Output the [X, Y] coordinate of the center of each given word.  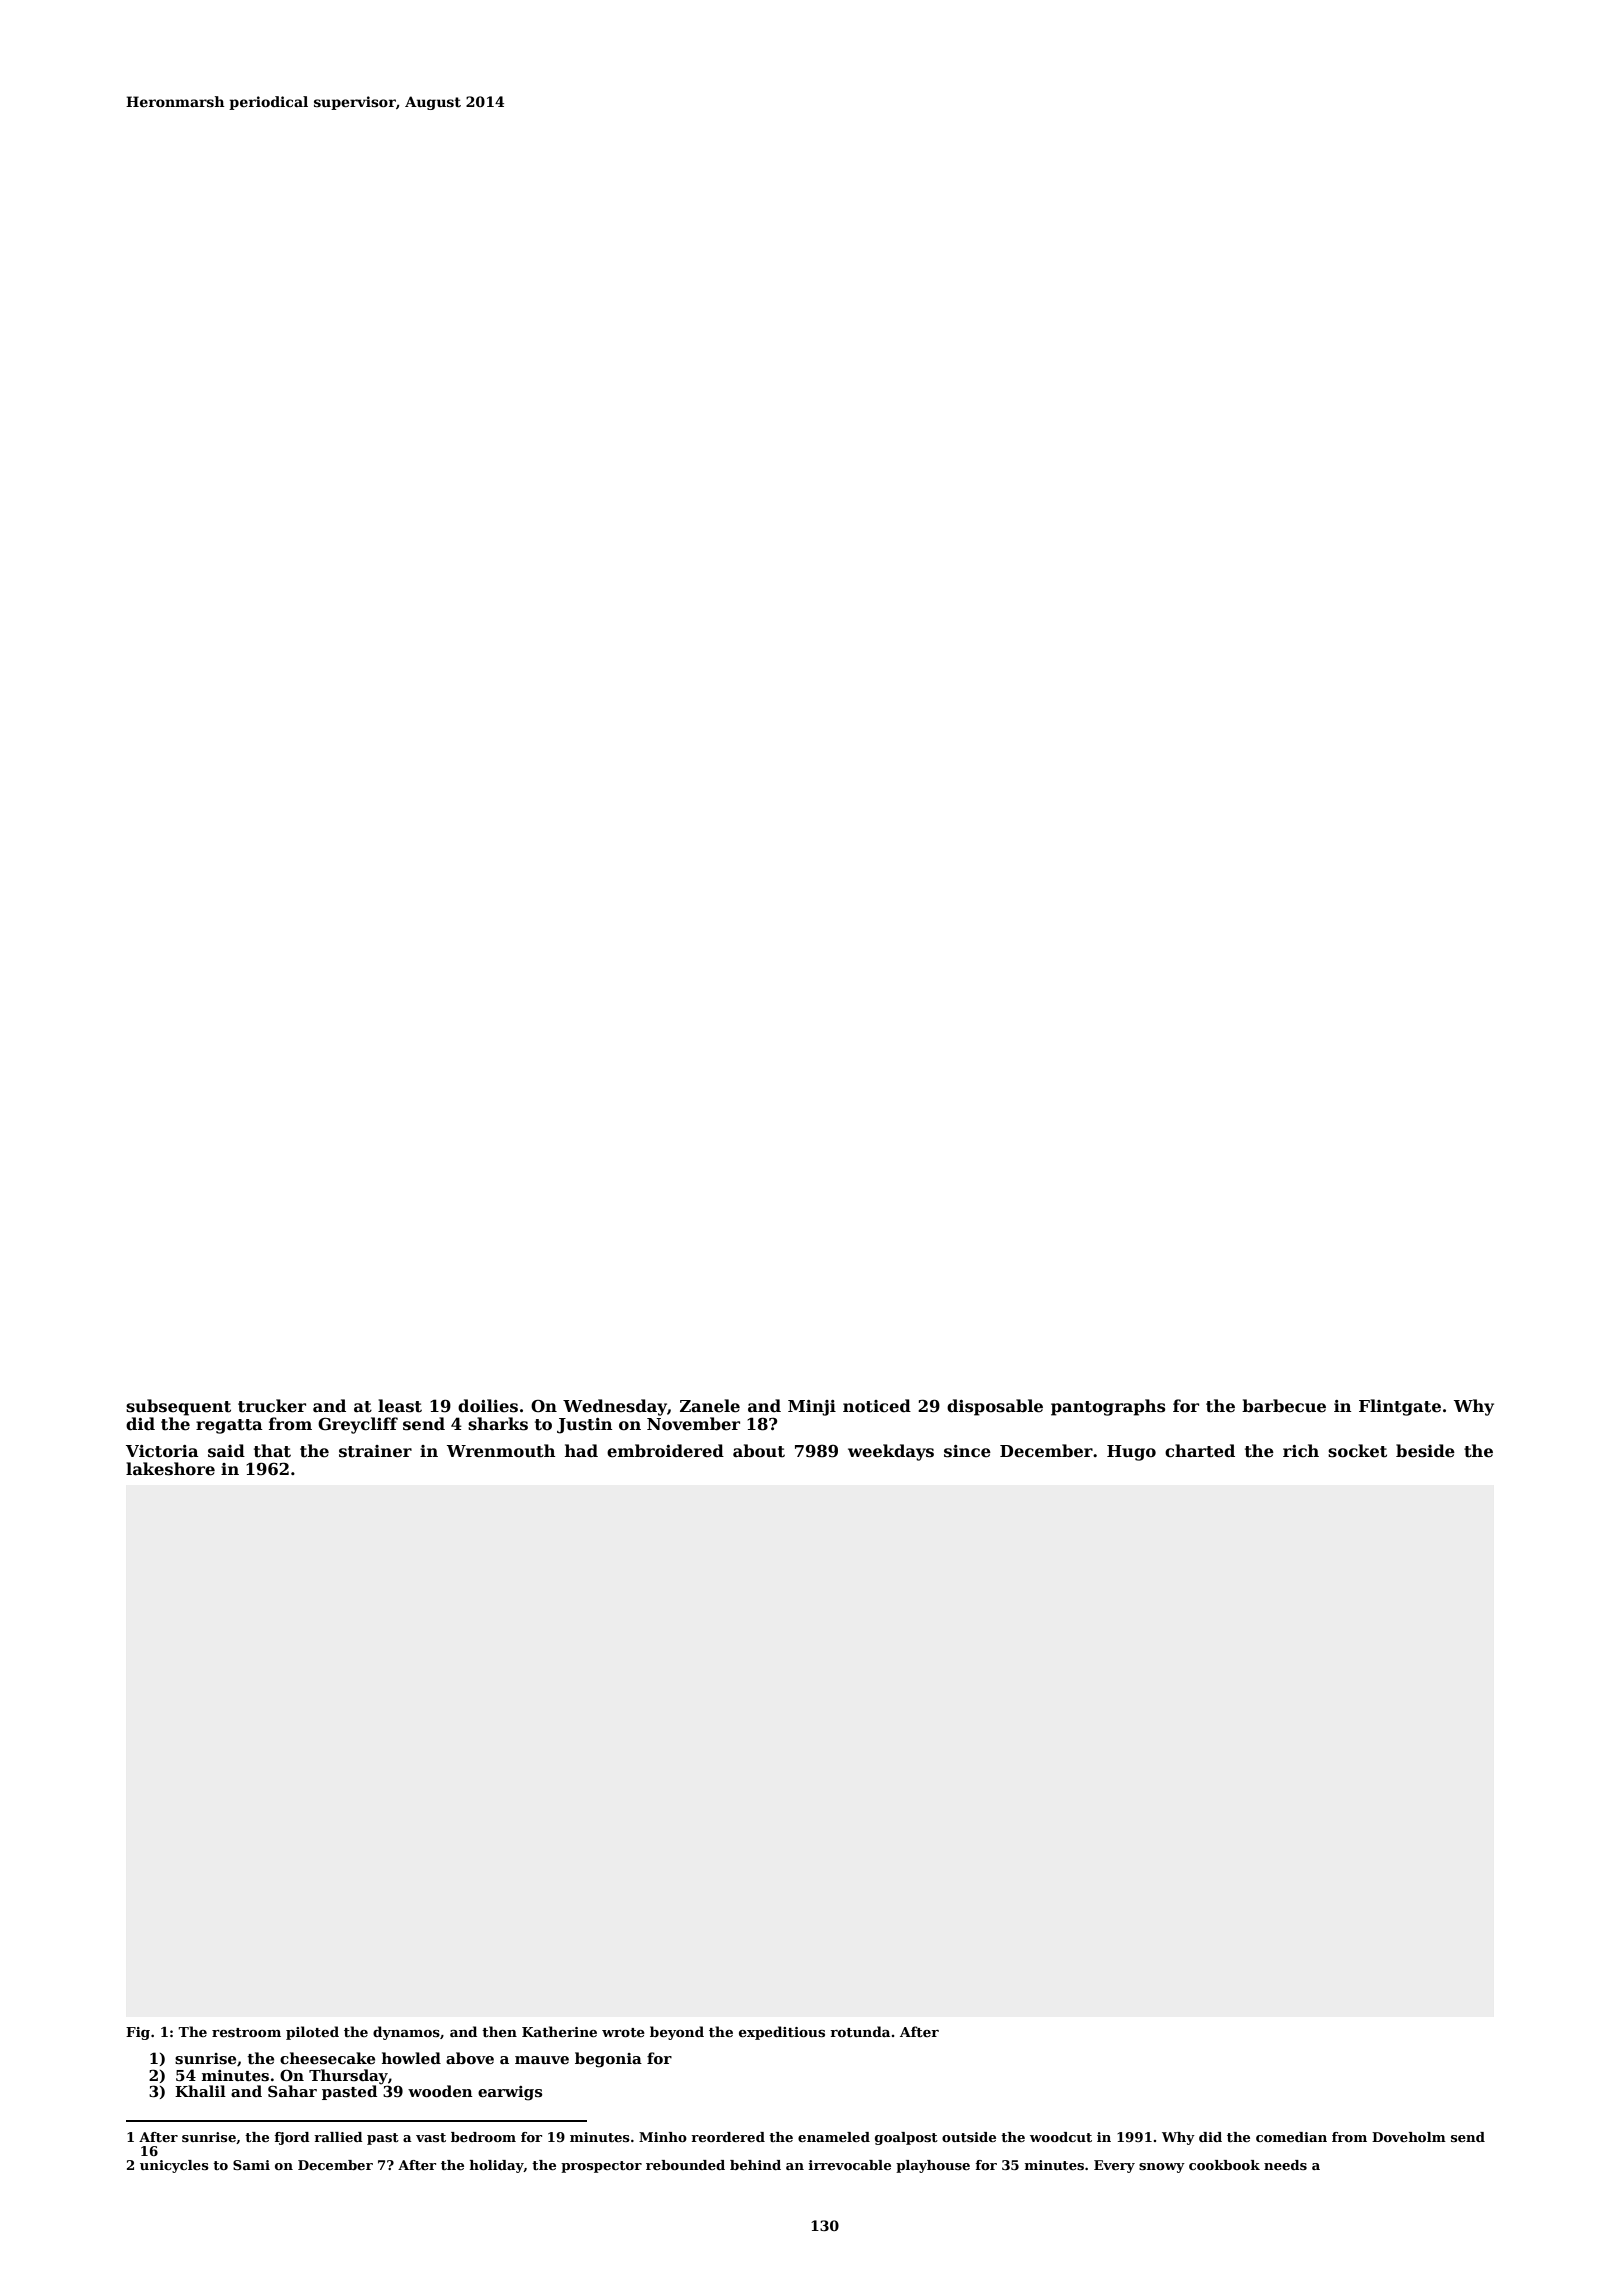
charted [1200, 1451]
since [967, 1451]
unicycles [174, 2166]
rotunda [860, 2031]
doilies [488, 1406]
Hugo [1131, 1453]
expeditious [782, 2033]
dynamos [406, 2033]
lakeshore [170, 1469]
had [581, 1450]
